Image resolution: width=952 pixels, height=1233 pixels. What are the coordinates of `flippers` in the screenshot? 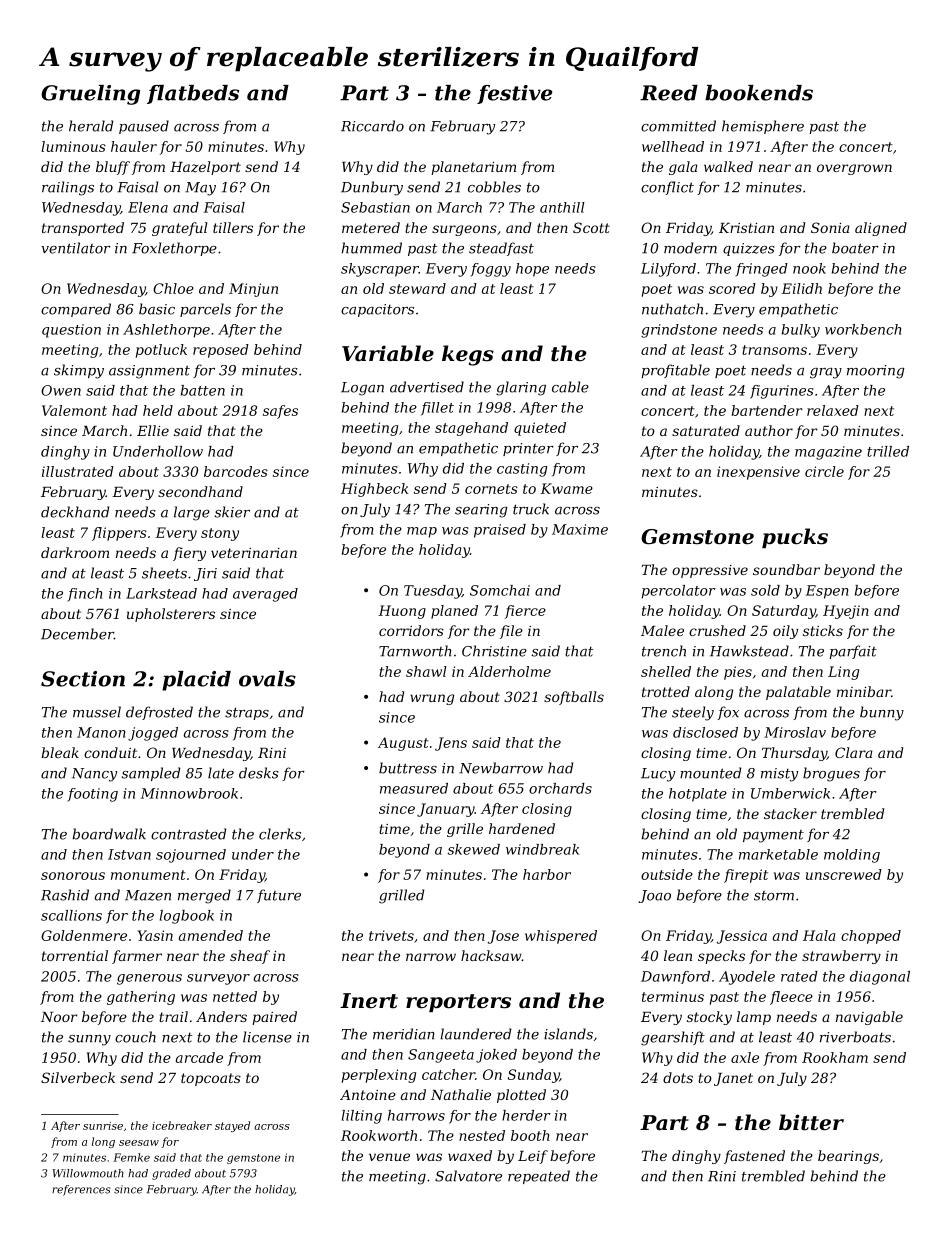 It's located at (119, 534).
